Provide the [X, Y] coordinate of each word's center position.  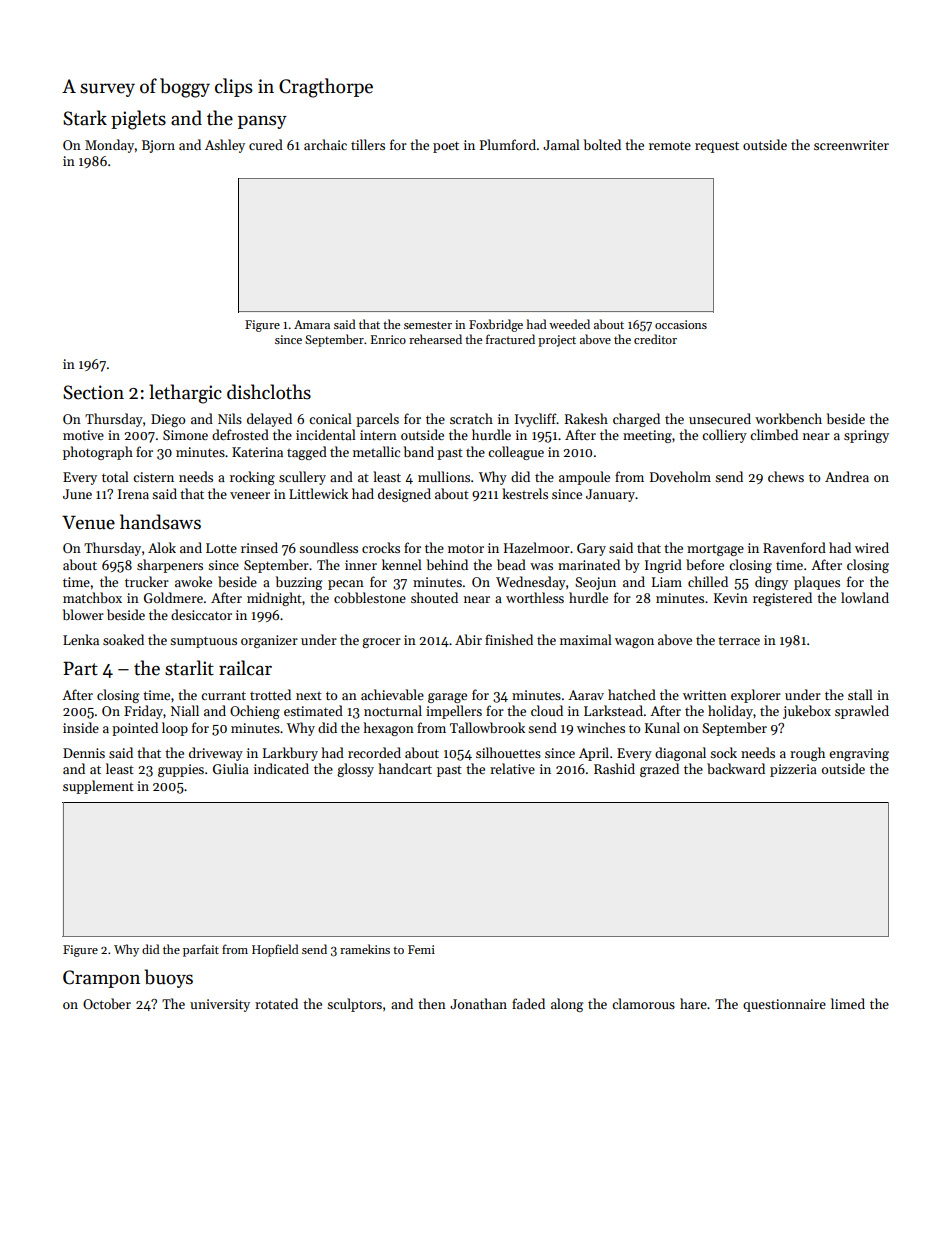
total [115, 476]
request [717, 147]
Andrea [847, 476]
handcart [405, 768]
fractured [510, 339]
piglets [138, 120]
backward [736, 768]
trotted [270, 694]
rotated [276, 1003]
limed [848, 1003]
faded [528, 1003]
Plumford [508, 144]
